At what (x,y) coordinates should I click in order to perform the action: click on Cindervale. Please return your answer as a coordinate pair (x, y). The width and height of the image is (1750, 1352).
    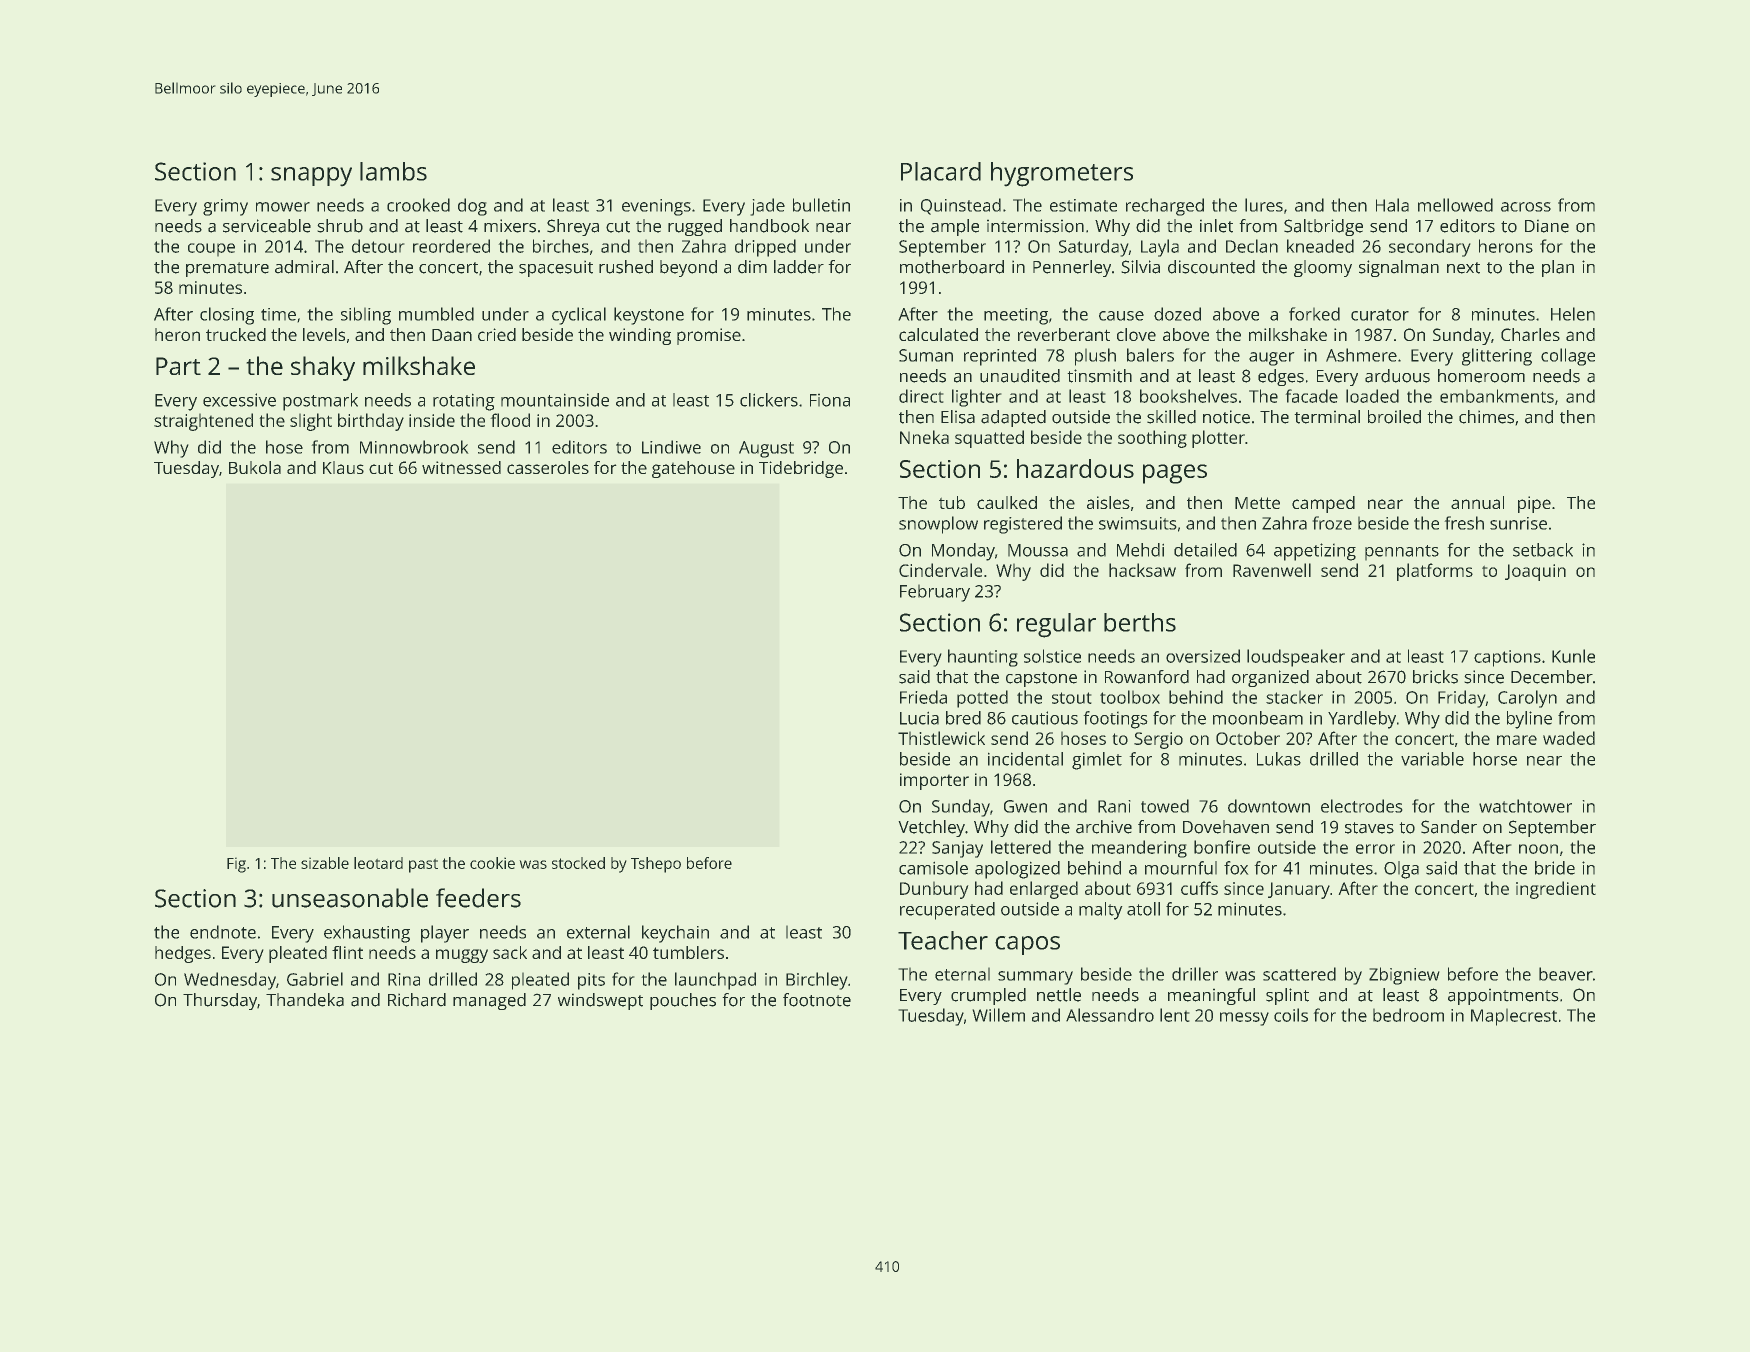
    Looking at the image, I should click on (940, 570).
